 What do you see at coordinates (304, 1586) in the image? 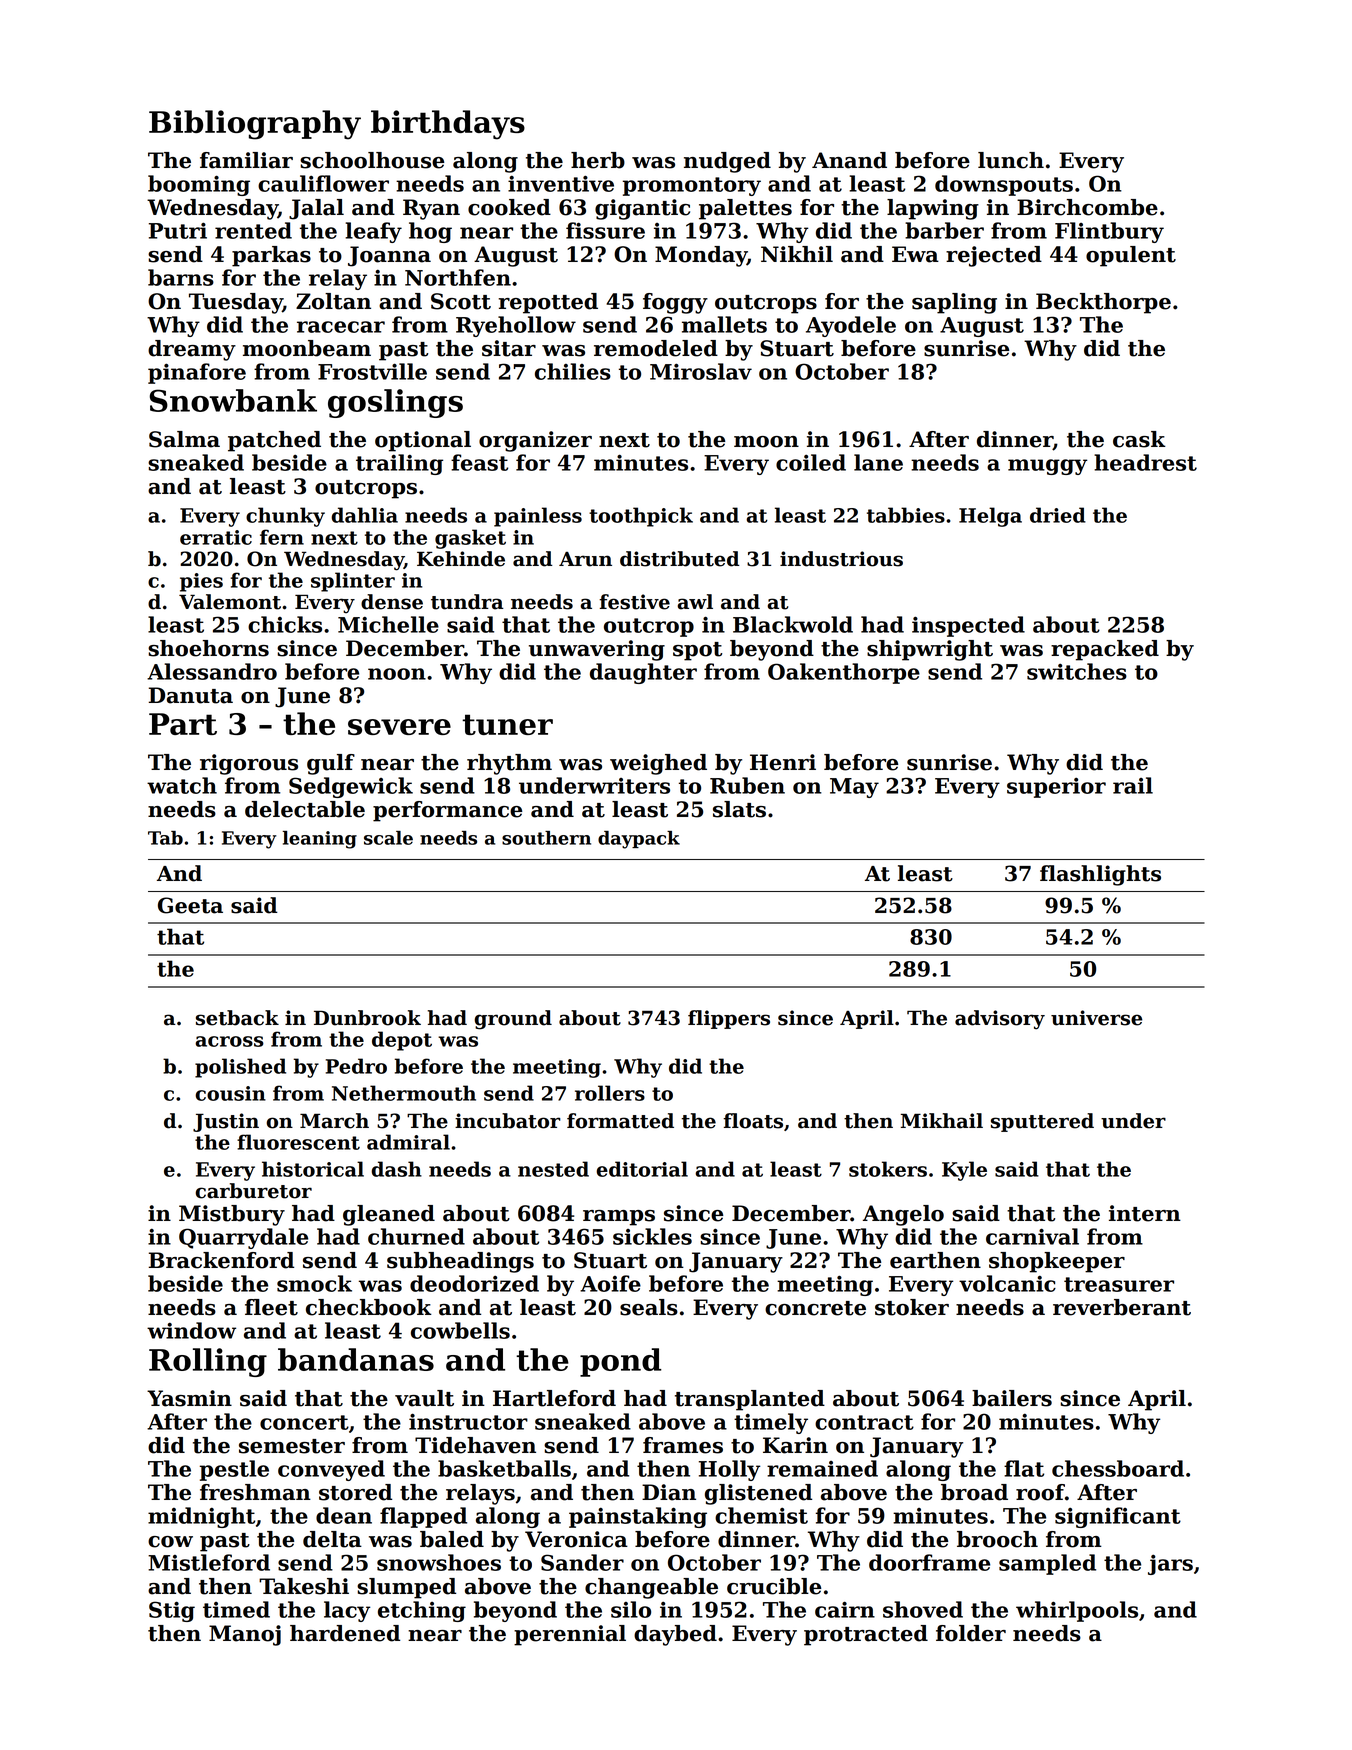
I see `Takeshi` at bounding box center [304, 1586].
